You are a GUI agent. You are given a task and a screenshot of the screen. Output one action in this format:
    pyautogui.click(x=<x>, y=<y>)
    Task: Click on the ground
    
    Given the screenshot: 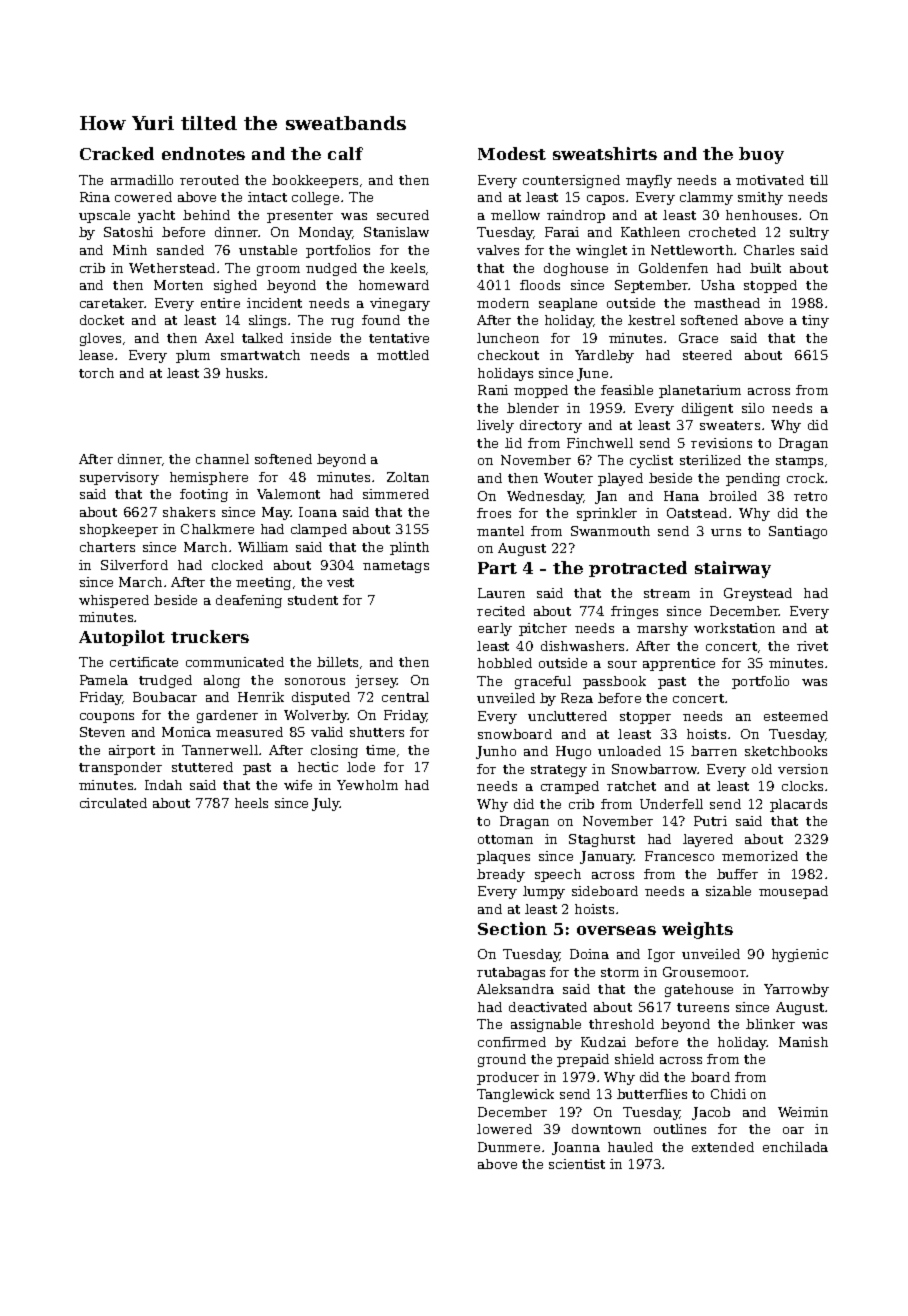 What is the action you would take?
    pyautogui.click(x=502, y=1060)
